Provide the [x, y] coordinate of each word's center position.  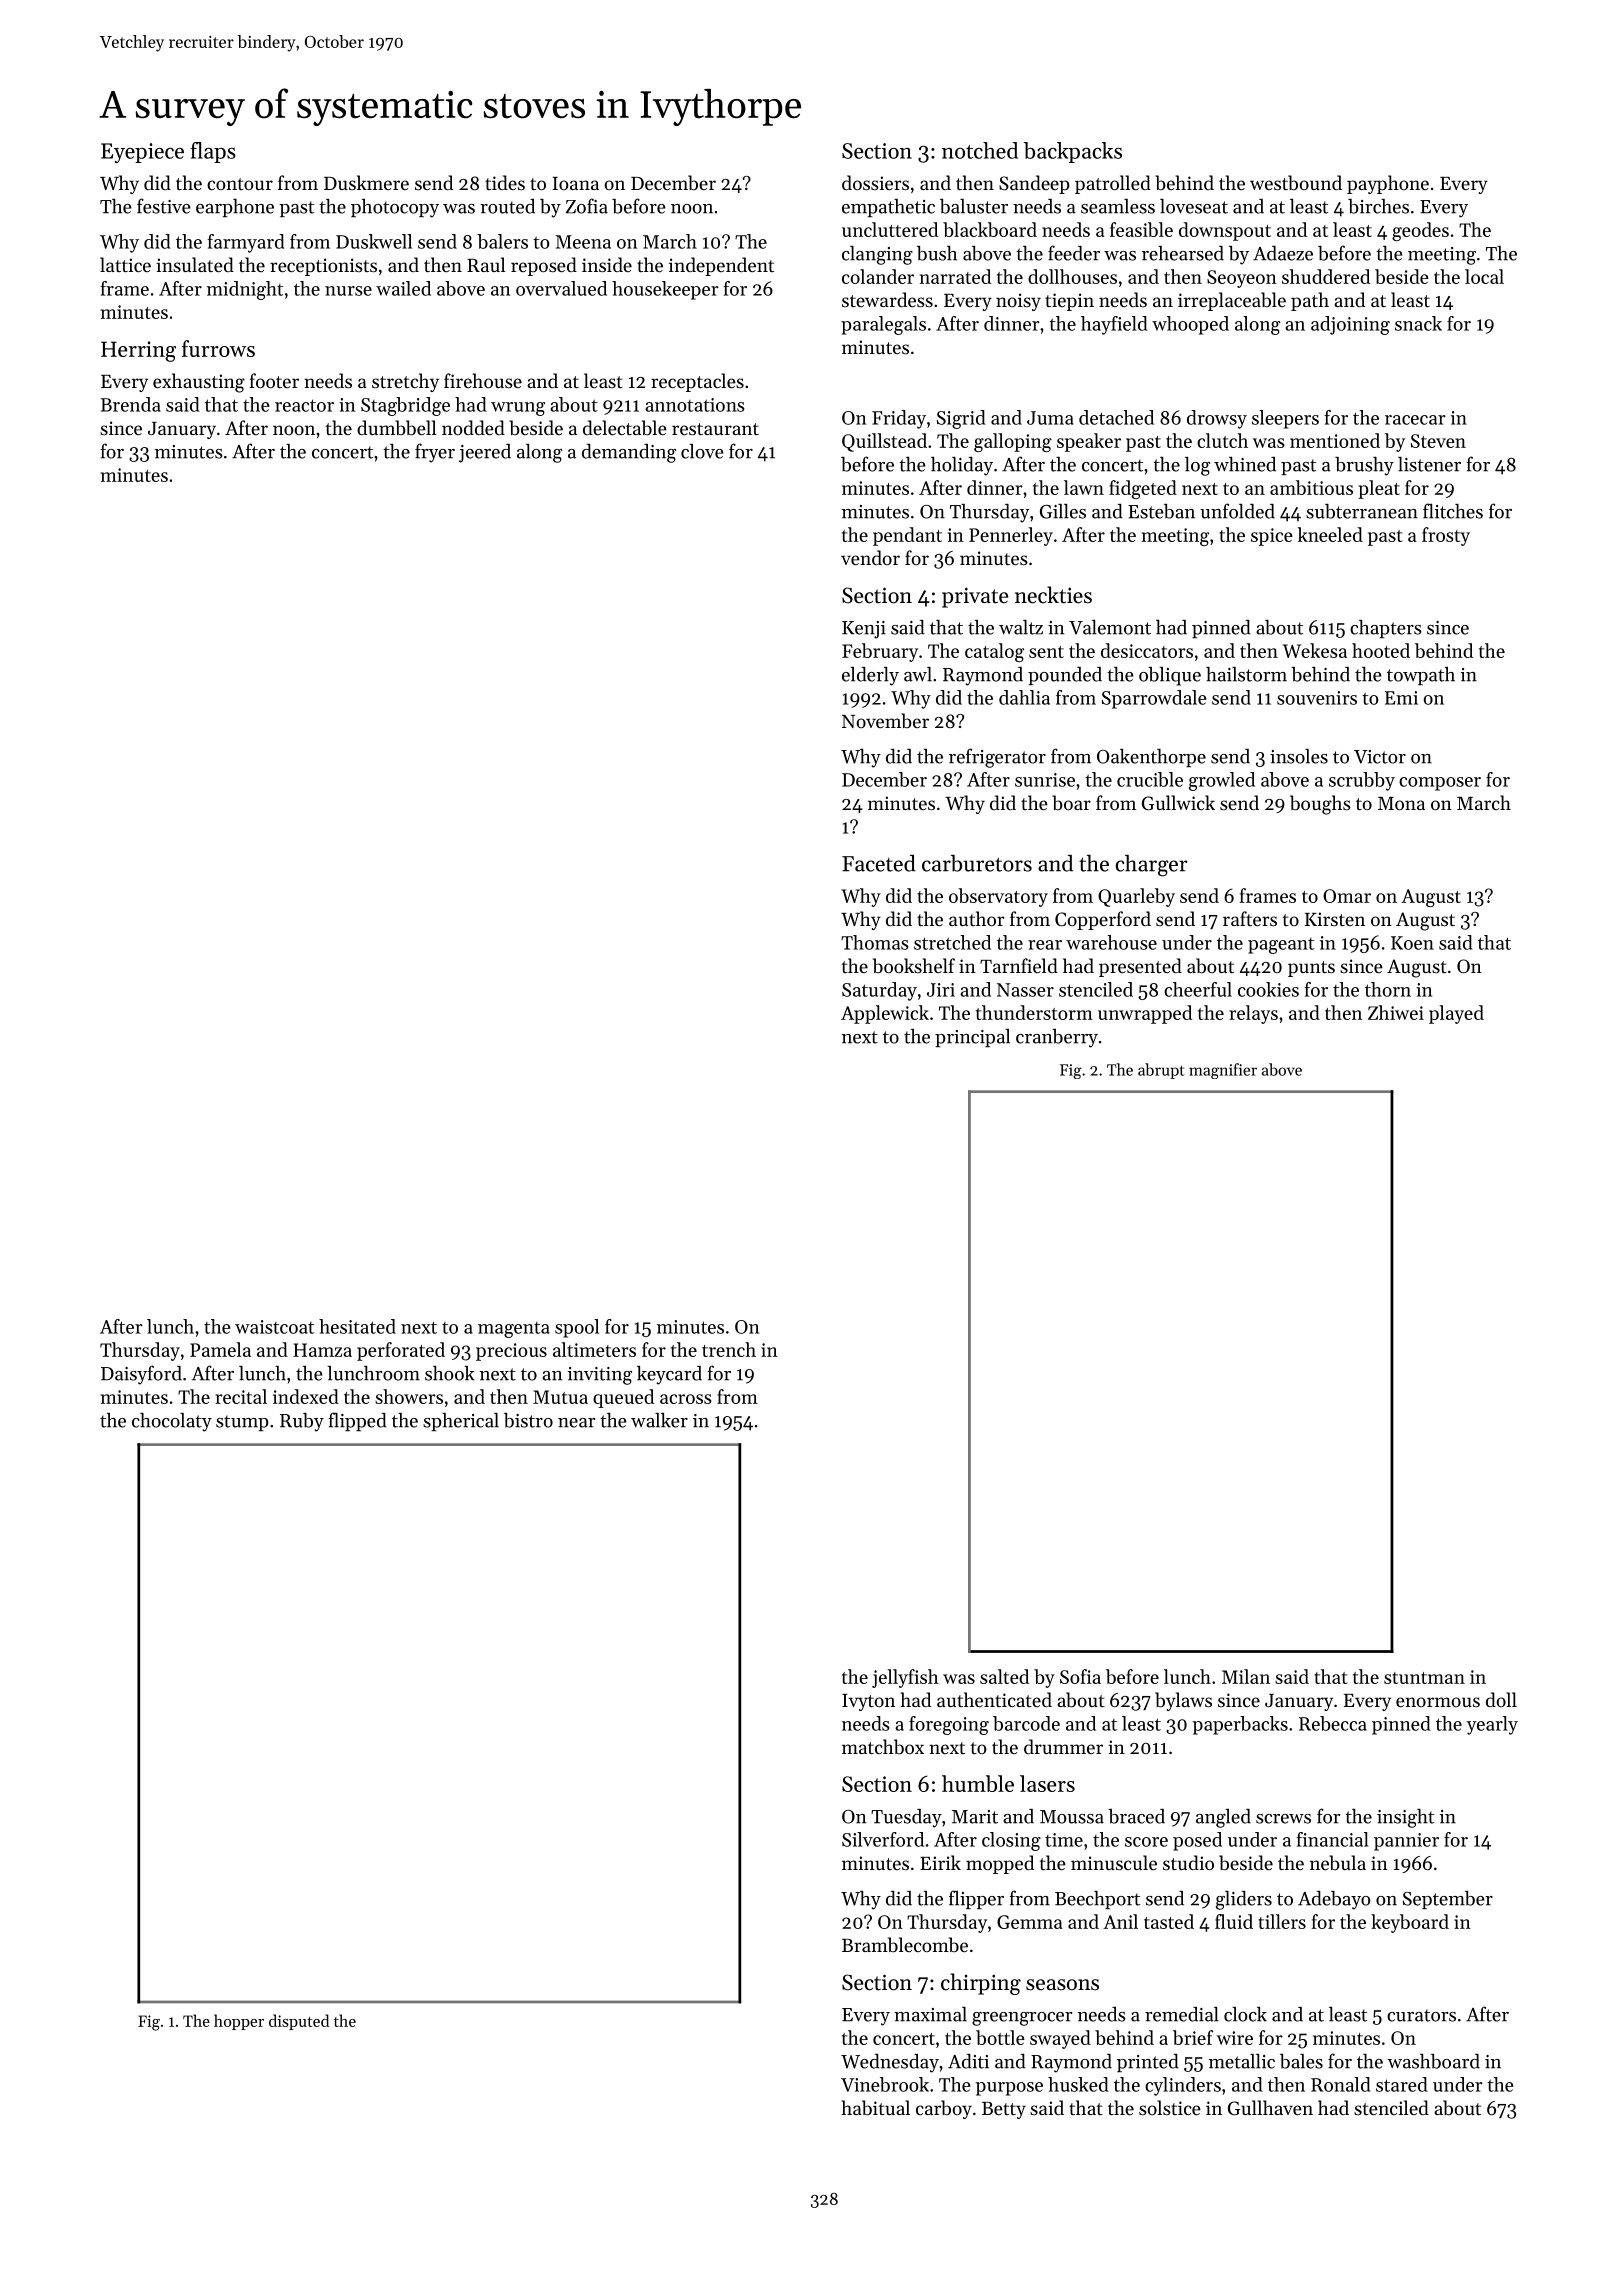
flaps [213, 152]
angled [1223, 1818]
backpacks [1073, 152]
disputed [299, 2022]
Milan [1246, 1676]
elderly [870, 676]
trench [729, 1349]
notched [980, 150]
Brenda [130, 404]
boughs [1320, 805]
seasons [1062, 1985]
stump [242, 1423]
